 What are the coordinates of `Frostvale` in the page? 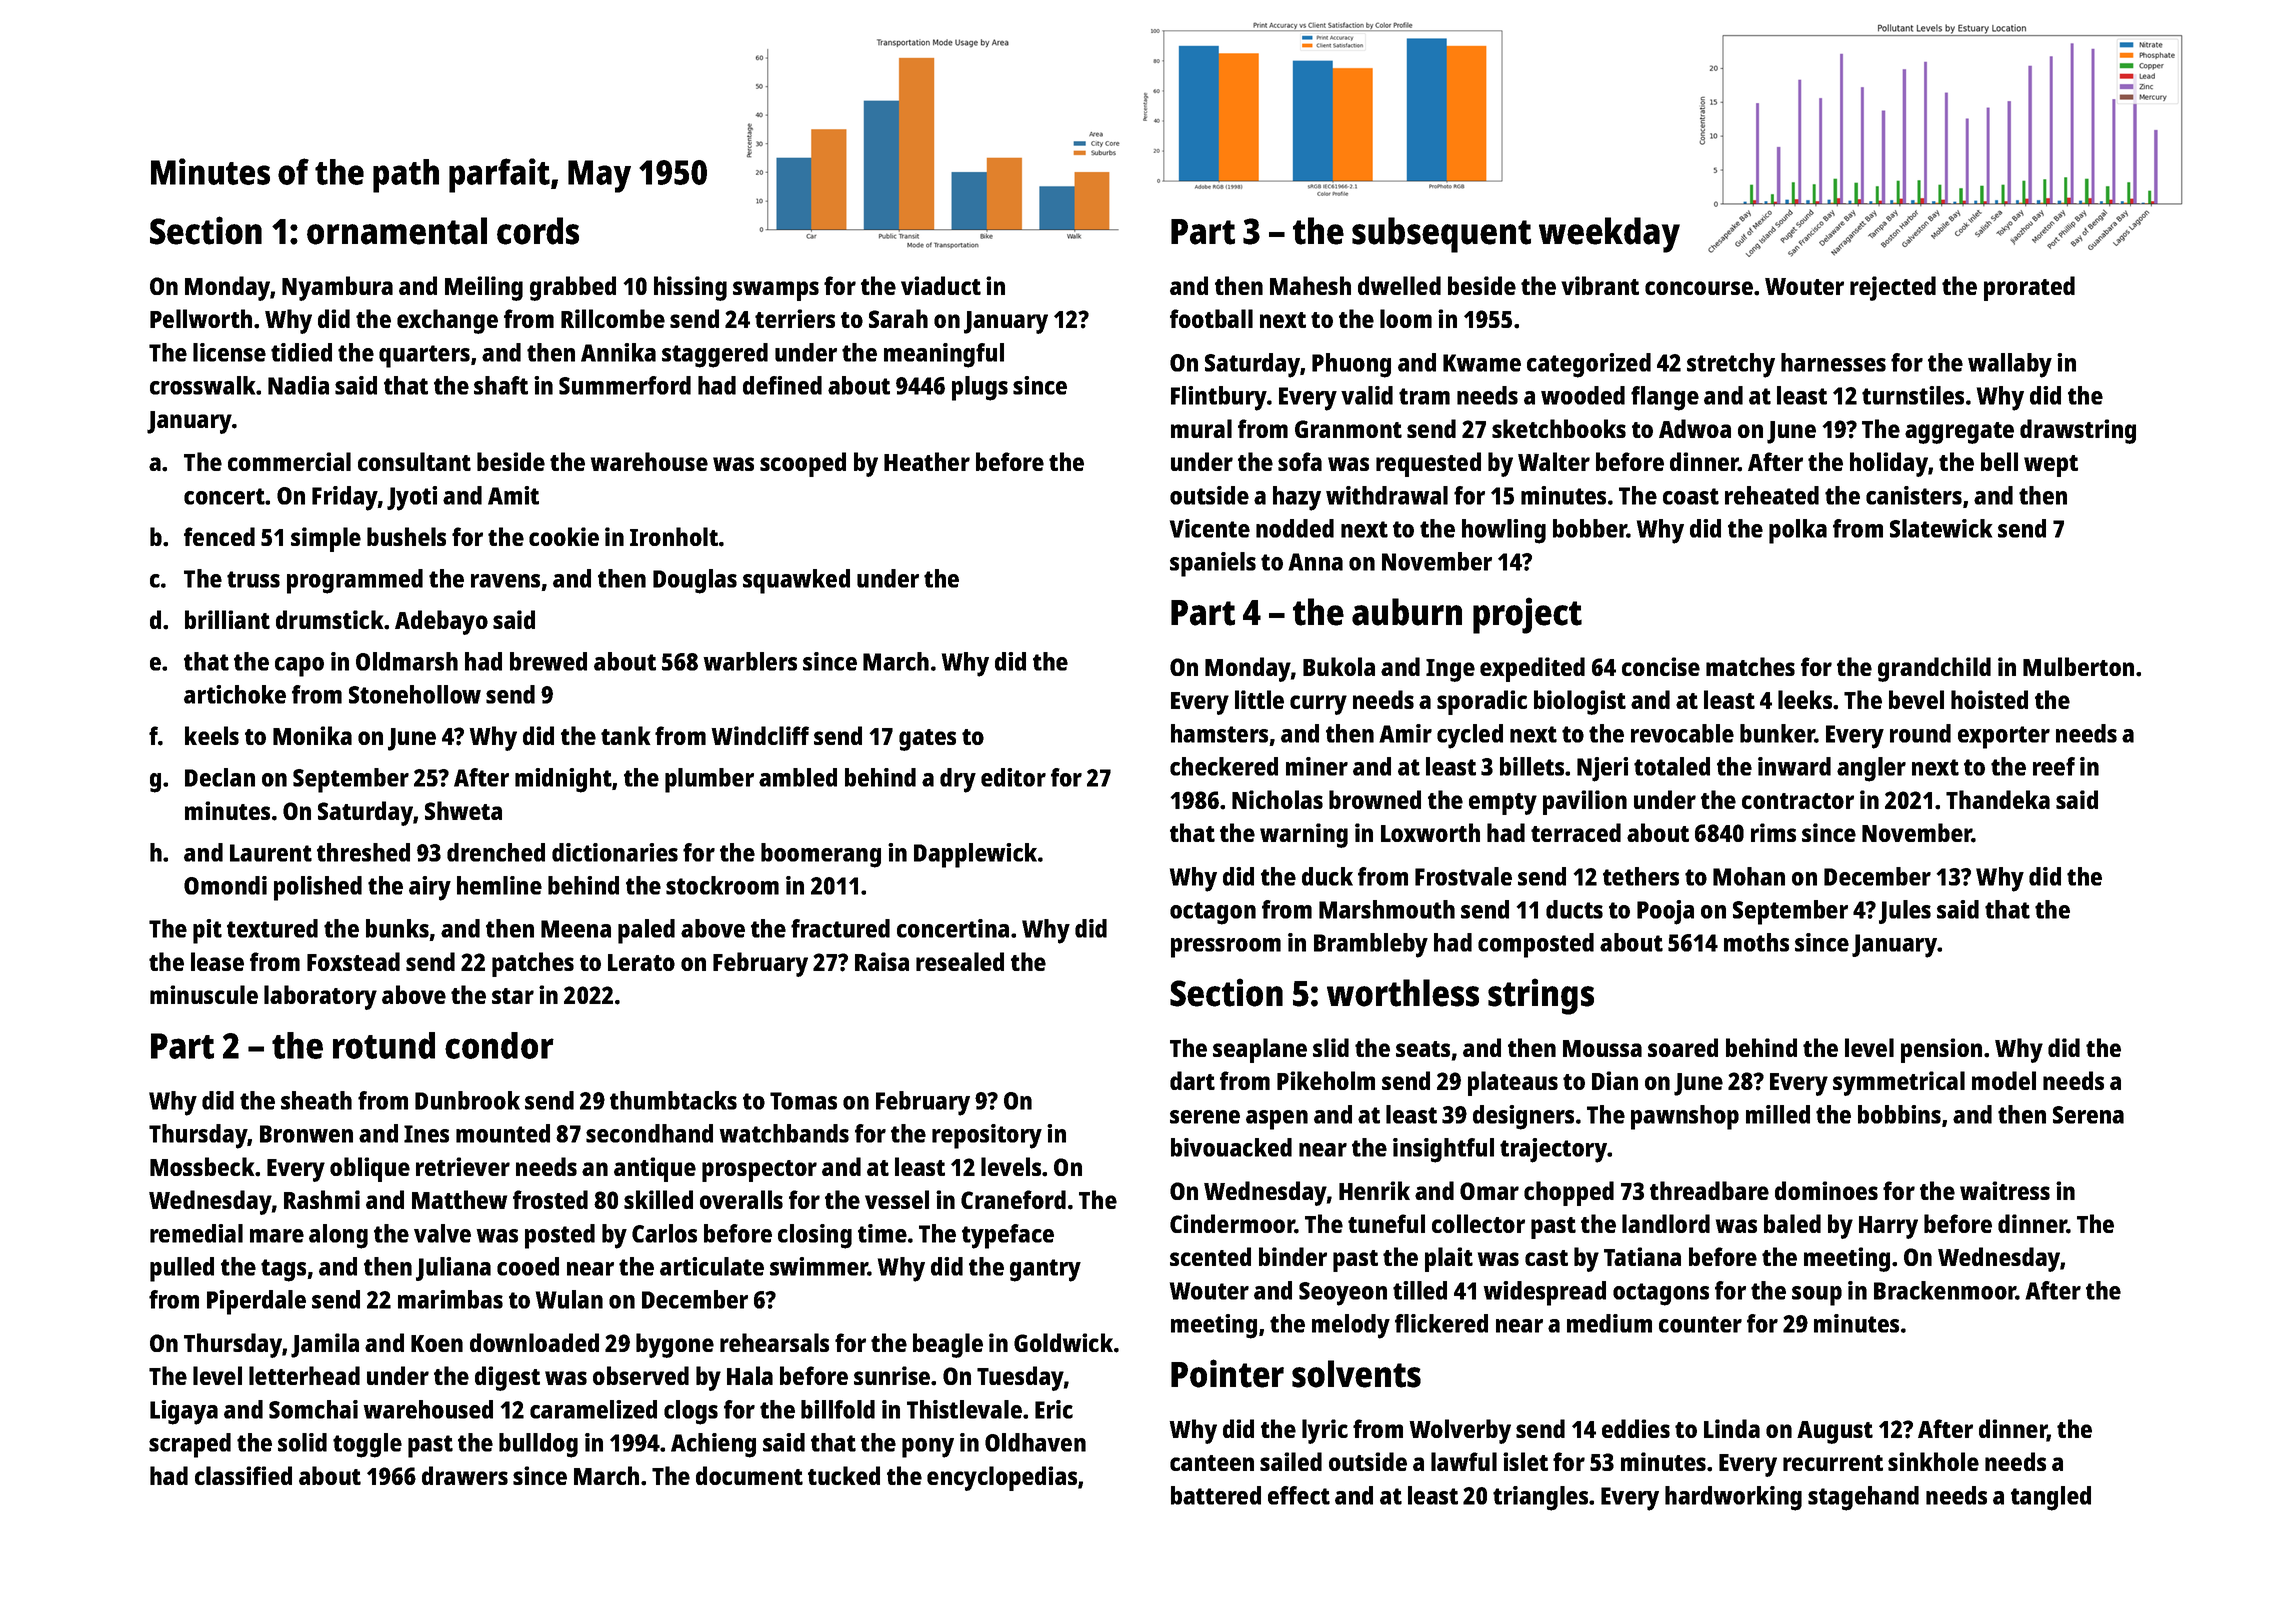 It's located at (1463, 876).
